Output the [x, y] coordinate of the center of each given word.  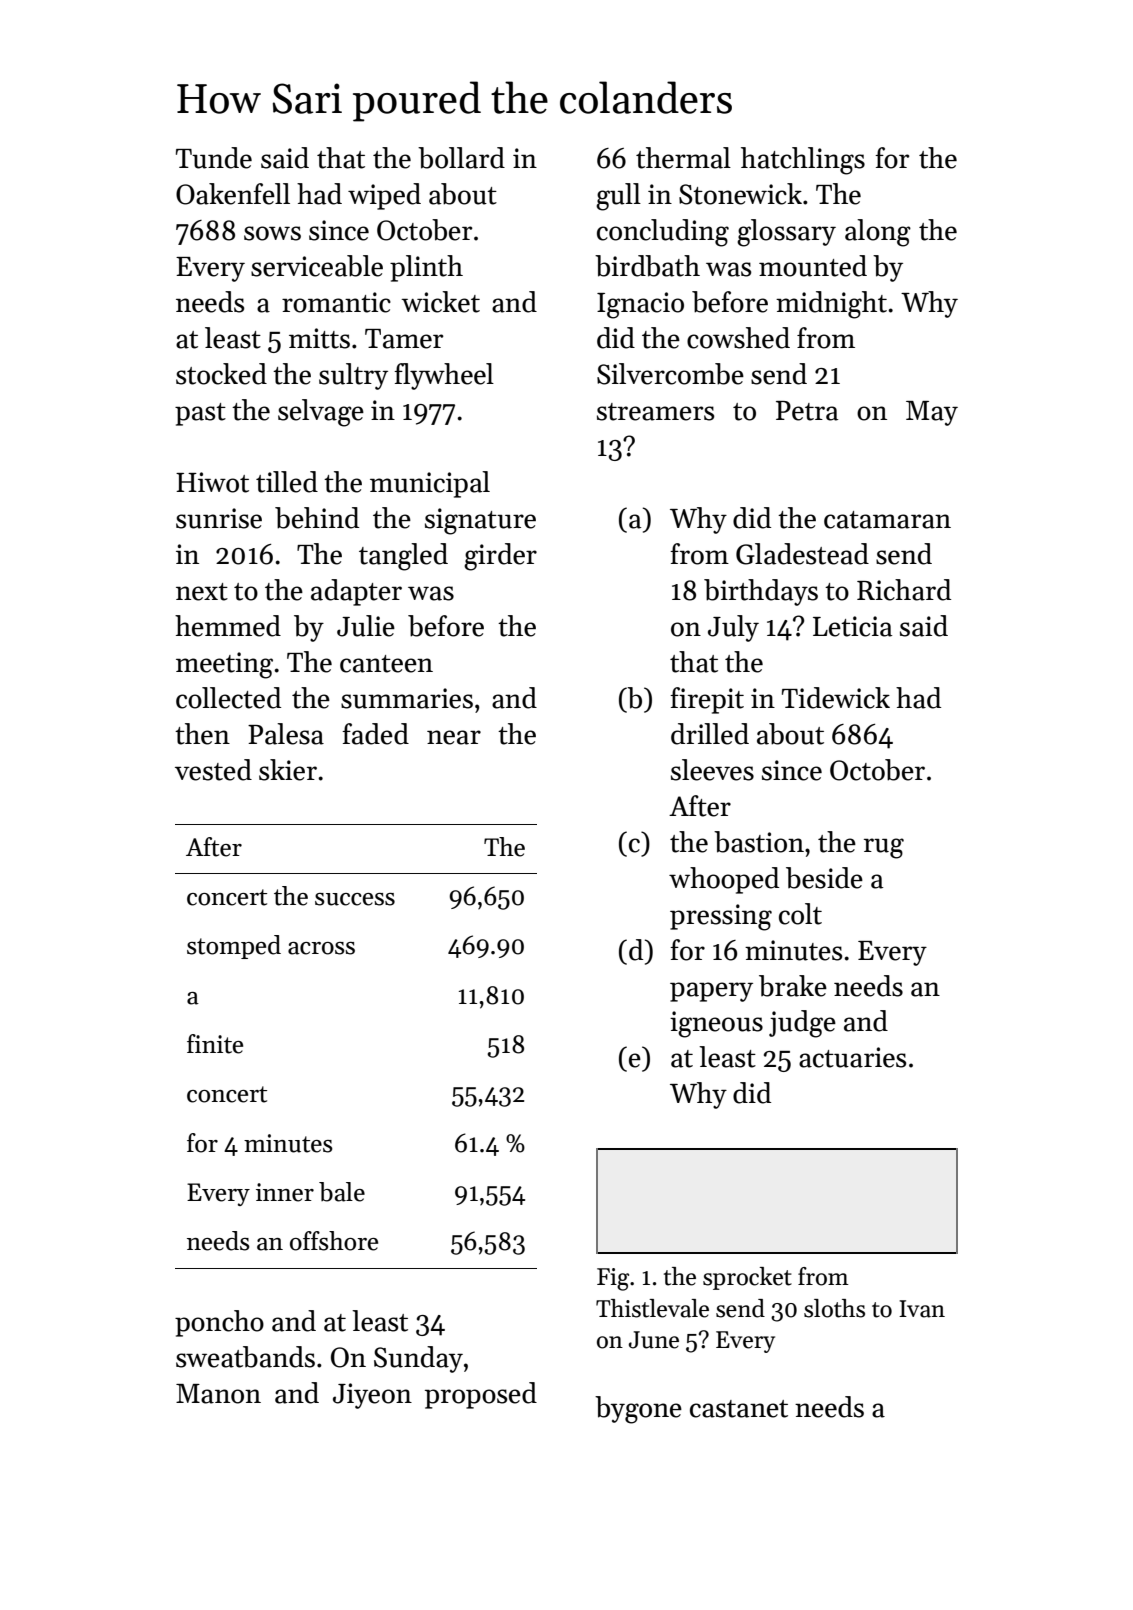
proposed [481, 1395]
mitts [319, 338]
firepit [707, 700]
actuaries [852, 1057]
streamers [655, 412]
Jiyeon [372, 1396]
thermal [683, 158]
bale [342, 1192]
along [878, 233]
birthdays [761, 592]
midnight [831, 305]
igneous [716, 1024]
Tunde [214, 158]
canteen [386, 664]
